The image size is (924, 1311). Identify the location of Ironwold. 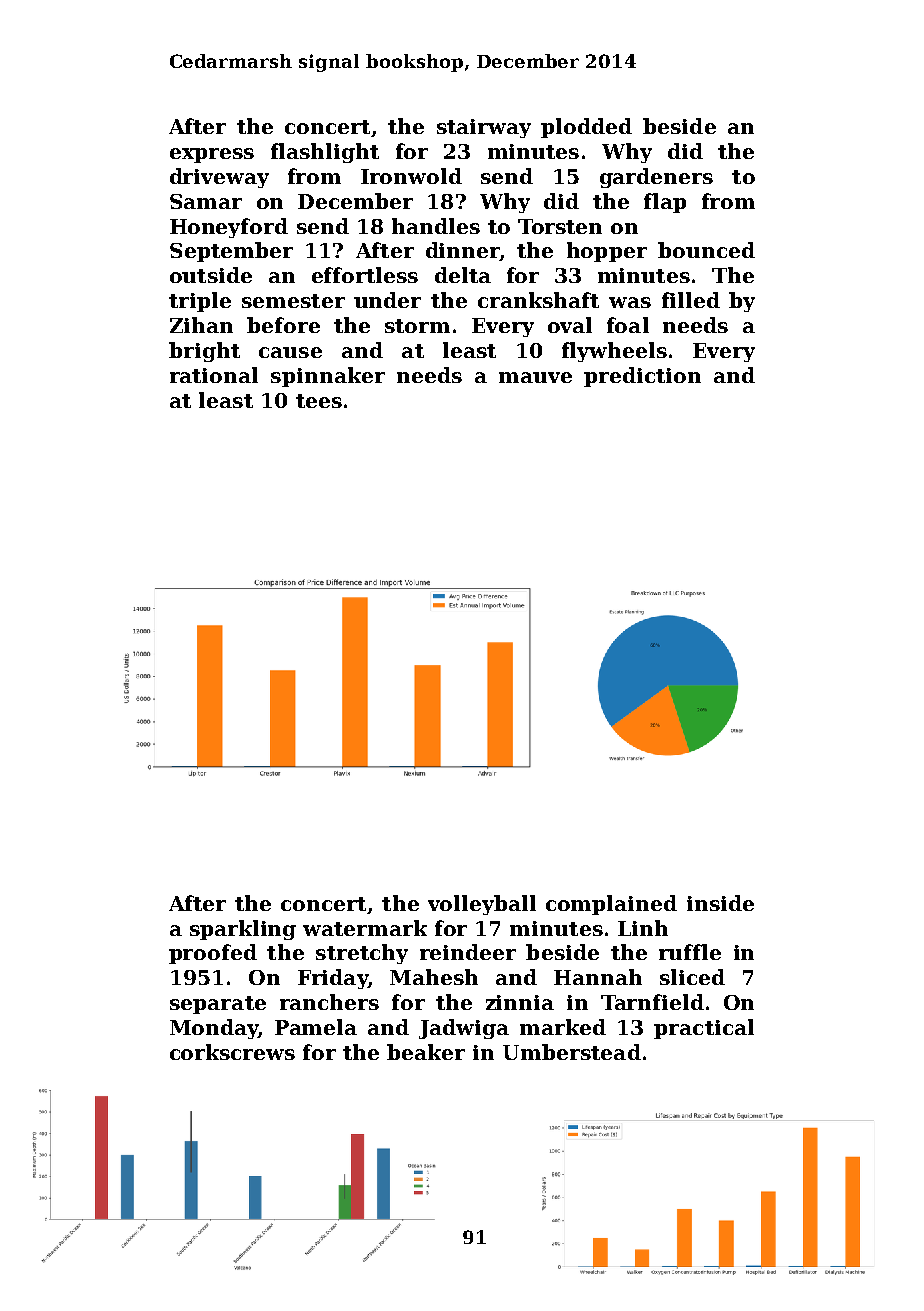
(411, 176).
